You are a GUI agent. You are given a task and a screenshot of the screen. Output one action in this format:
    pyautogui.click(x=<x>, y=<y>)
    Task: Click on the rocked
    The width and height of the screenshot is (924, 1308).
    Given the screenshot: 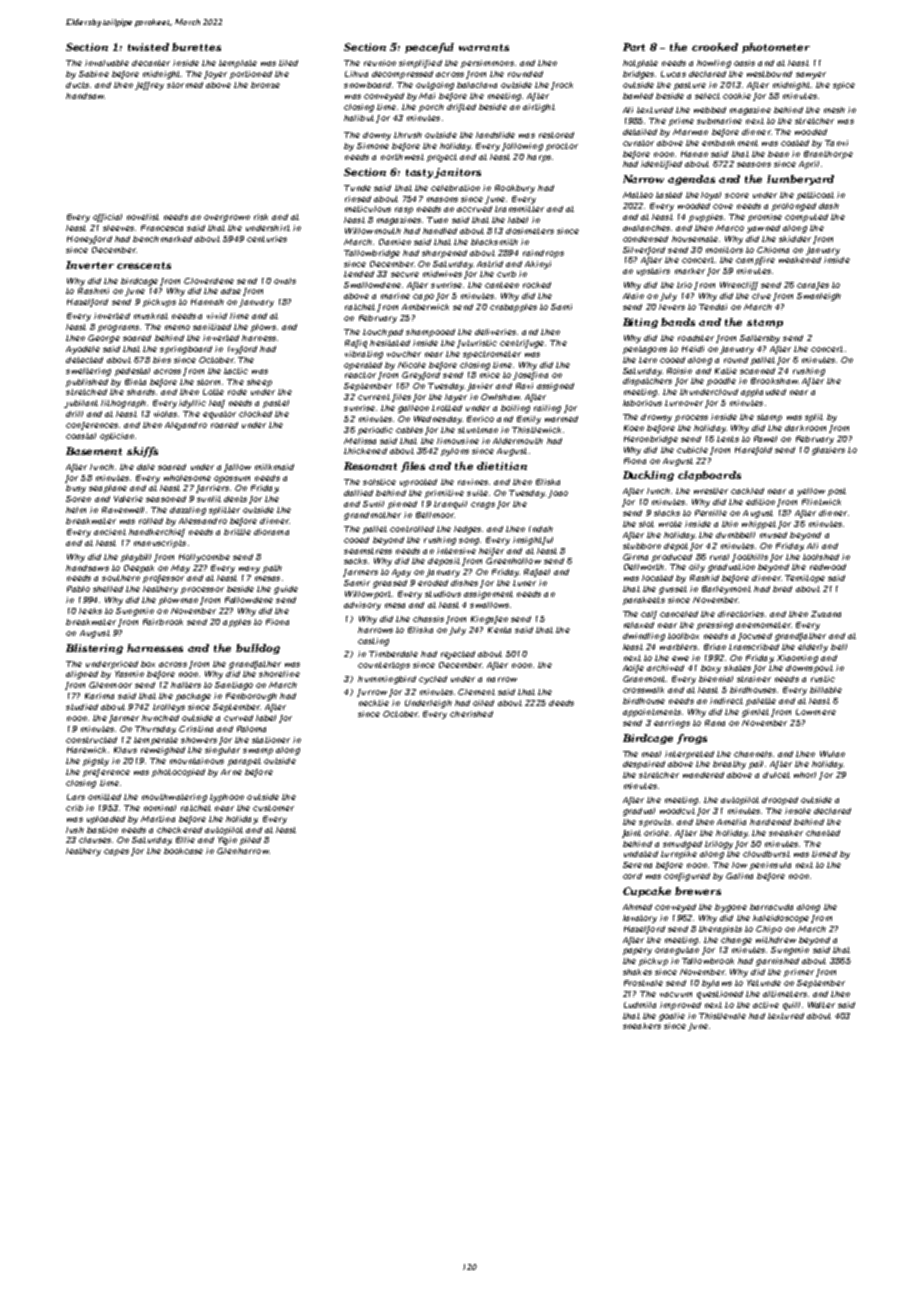 What is the action you would take?
    pyautogui.click(x=537, y=285)
